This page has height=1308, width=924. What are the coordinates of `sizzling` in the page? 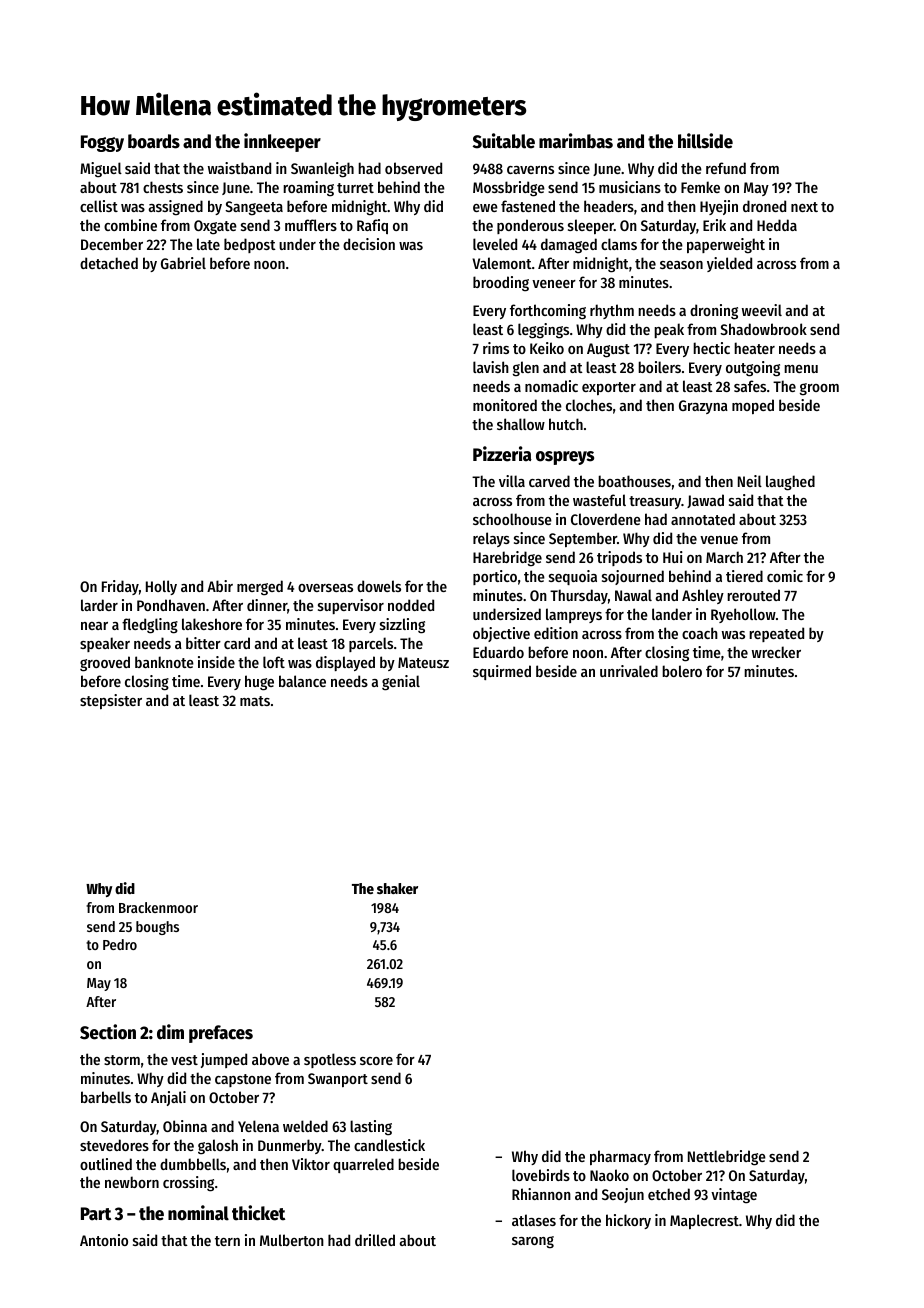 It's located at (402, 626).
